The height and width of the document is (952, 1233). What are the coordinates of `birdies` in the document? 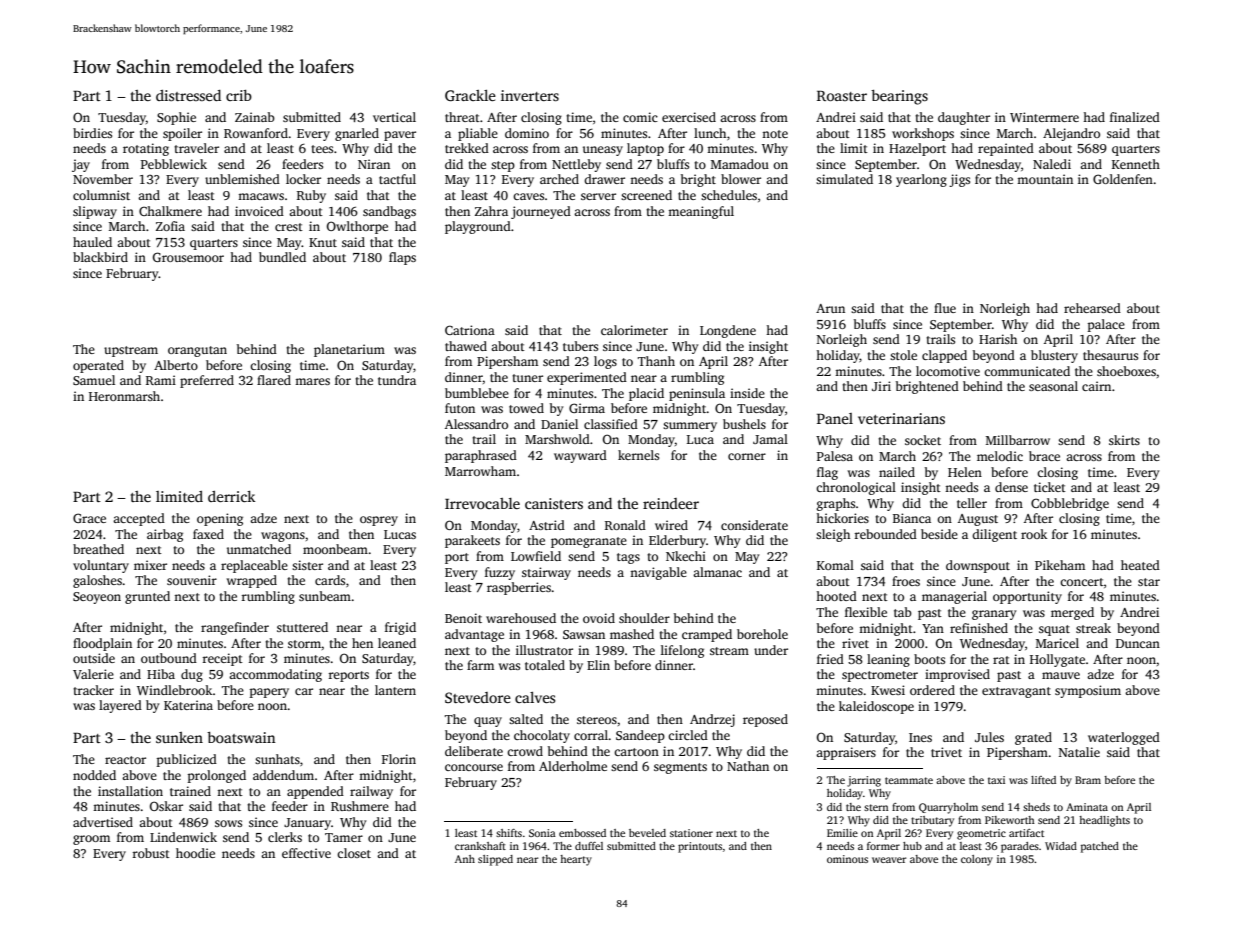 It's located at (92, 133).
